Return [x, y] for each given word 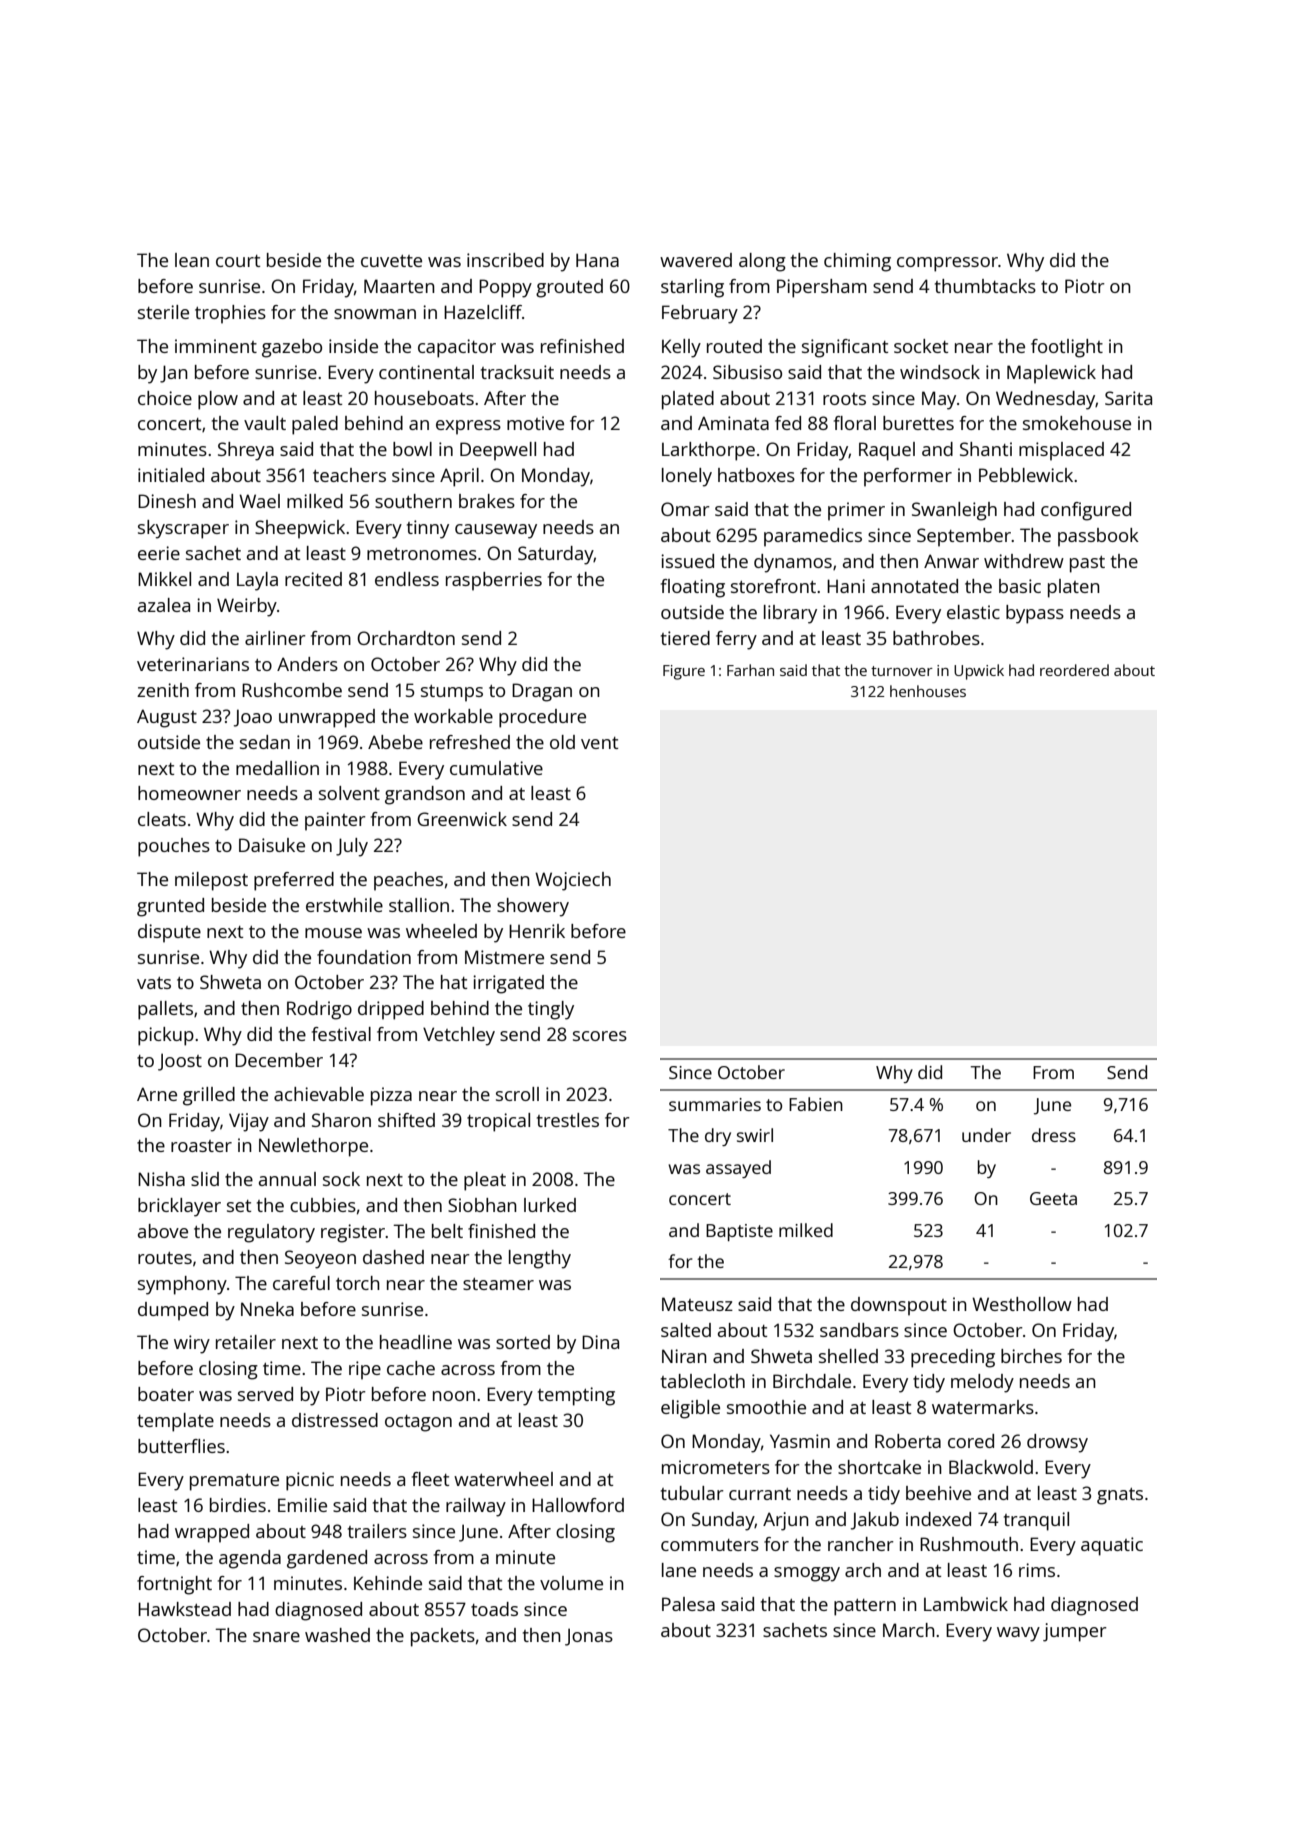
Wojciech [573, 881]
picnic [310, 1481]
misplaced [1061, 451]
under [986, 1135]
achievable [319, 1094]
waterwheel [503, 1479]
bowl [412, 449]
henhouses [928, 691]
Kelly [681, 348]
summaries [715, 1104]
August [167, 718]
